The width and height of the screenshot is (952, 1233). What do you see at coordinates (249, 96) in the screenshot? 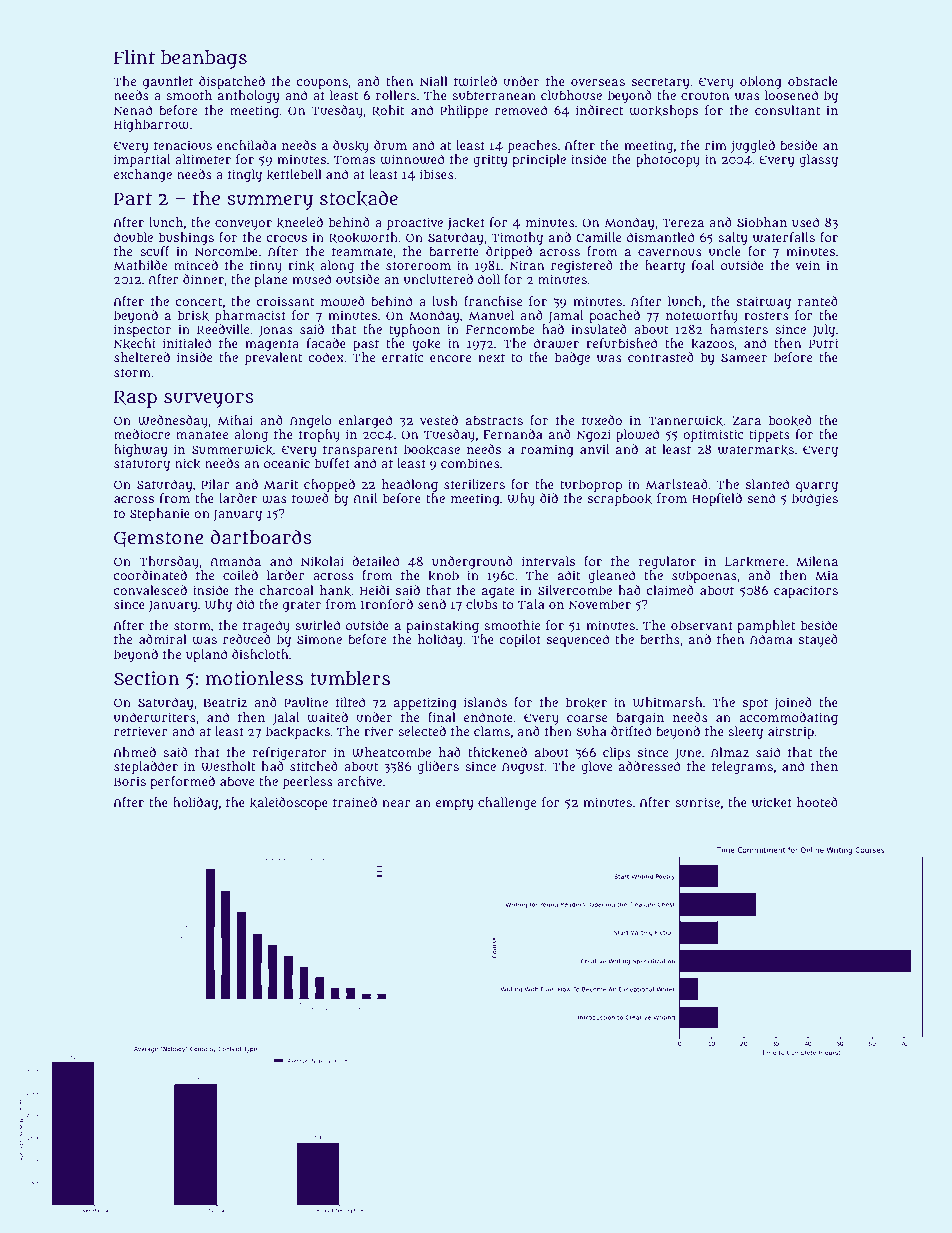
I see `anthology` at bounding box center [249, 96].
